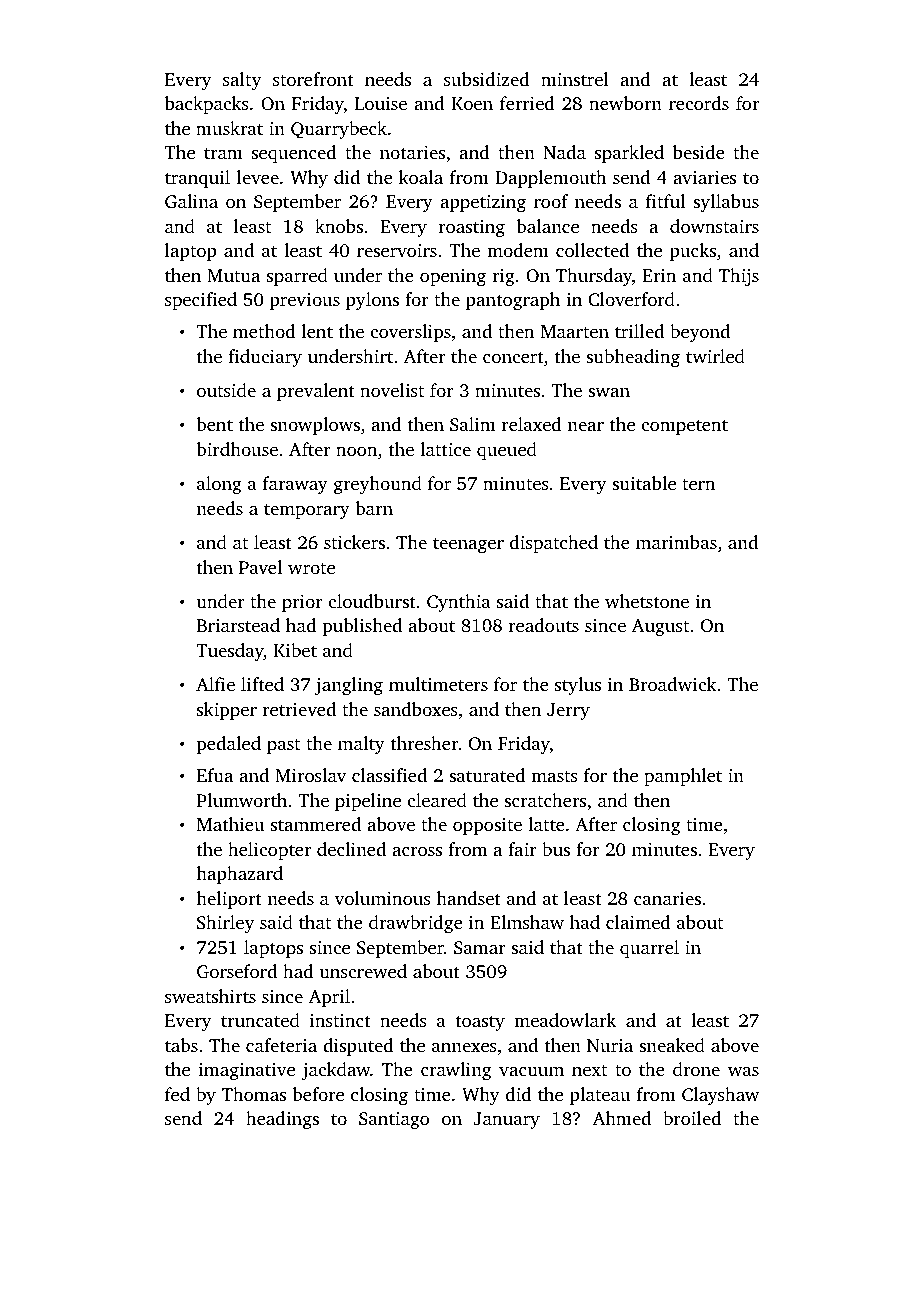 The width and height of the image is (924, 1311). Describe the element at coordinates (313, 79) in the image. I see `storefront` at that location.
